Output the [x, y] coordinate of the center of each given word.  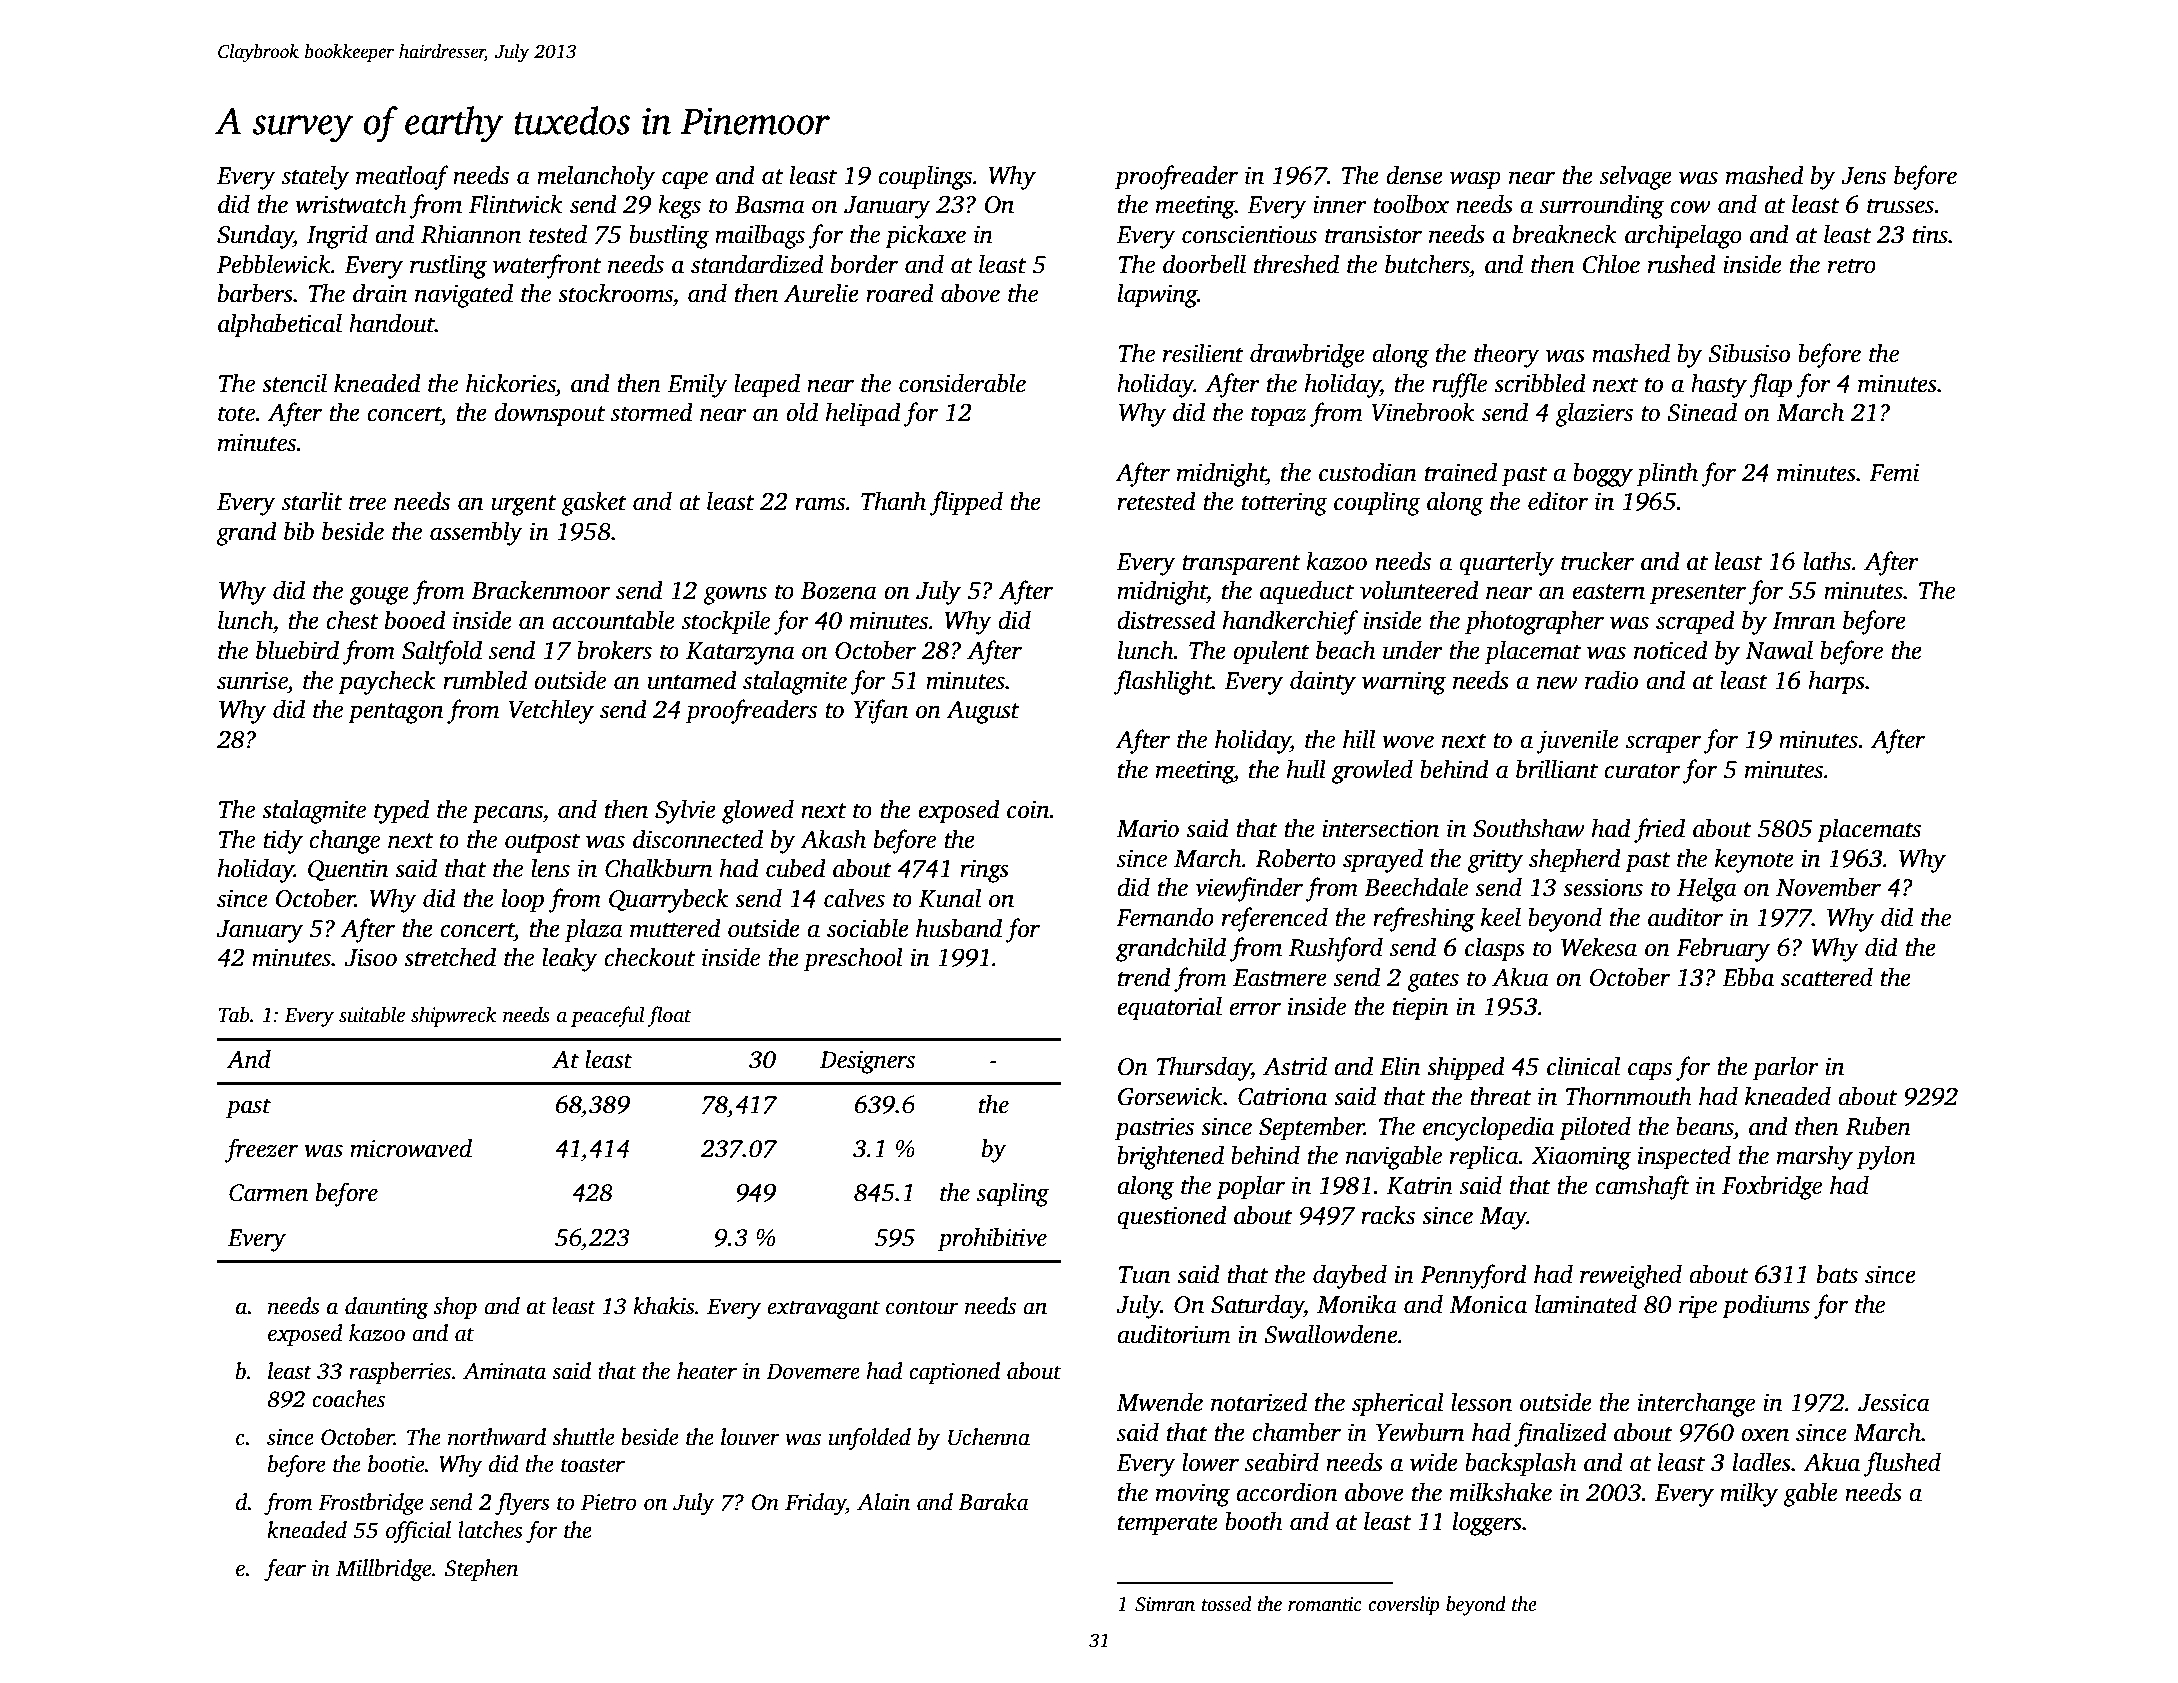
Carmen [268, 1193]
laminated [1586, 1304]
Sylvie [685, 811]
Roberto [1295, 858]
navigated [464, 295]
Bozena [839, 591]
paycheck [386, 682]
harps [1837, 682]
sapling [1013, 1195]
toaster [593, 1465]
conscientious [1249, 234]
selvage [1636, 177]
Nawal [1779, 650]
